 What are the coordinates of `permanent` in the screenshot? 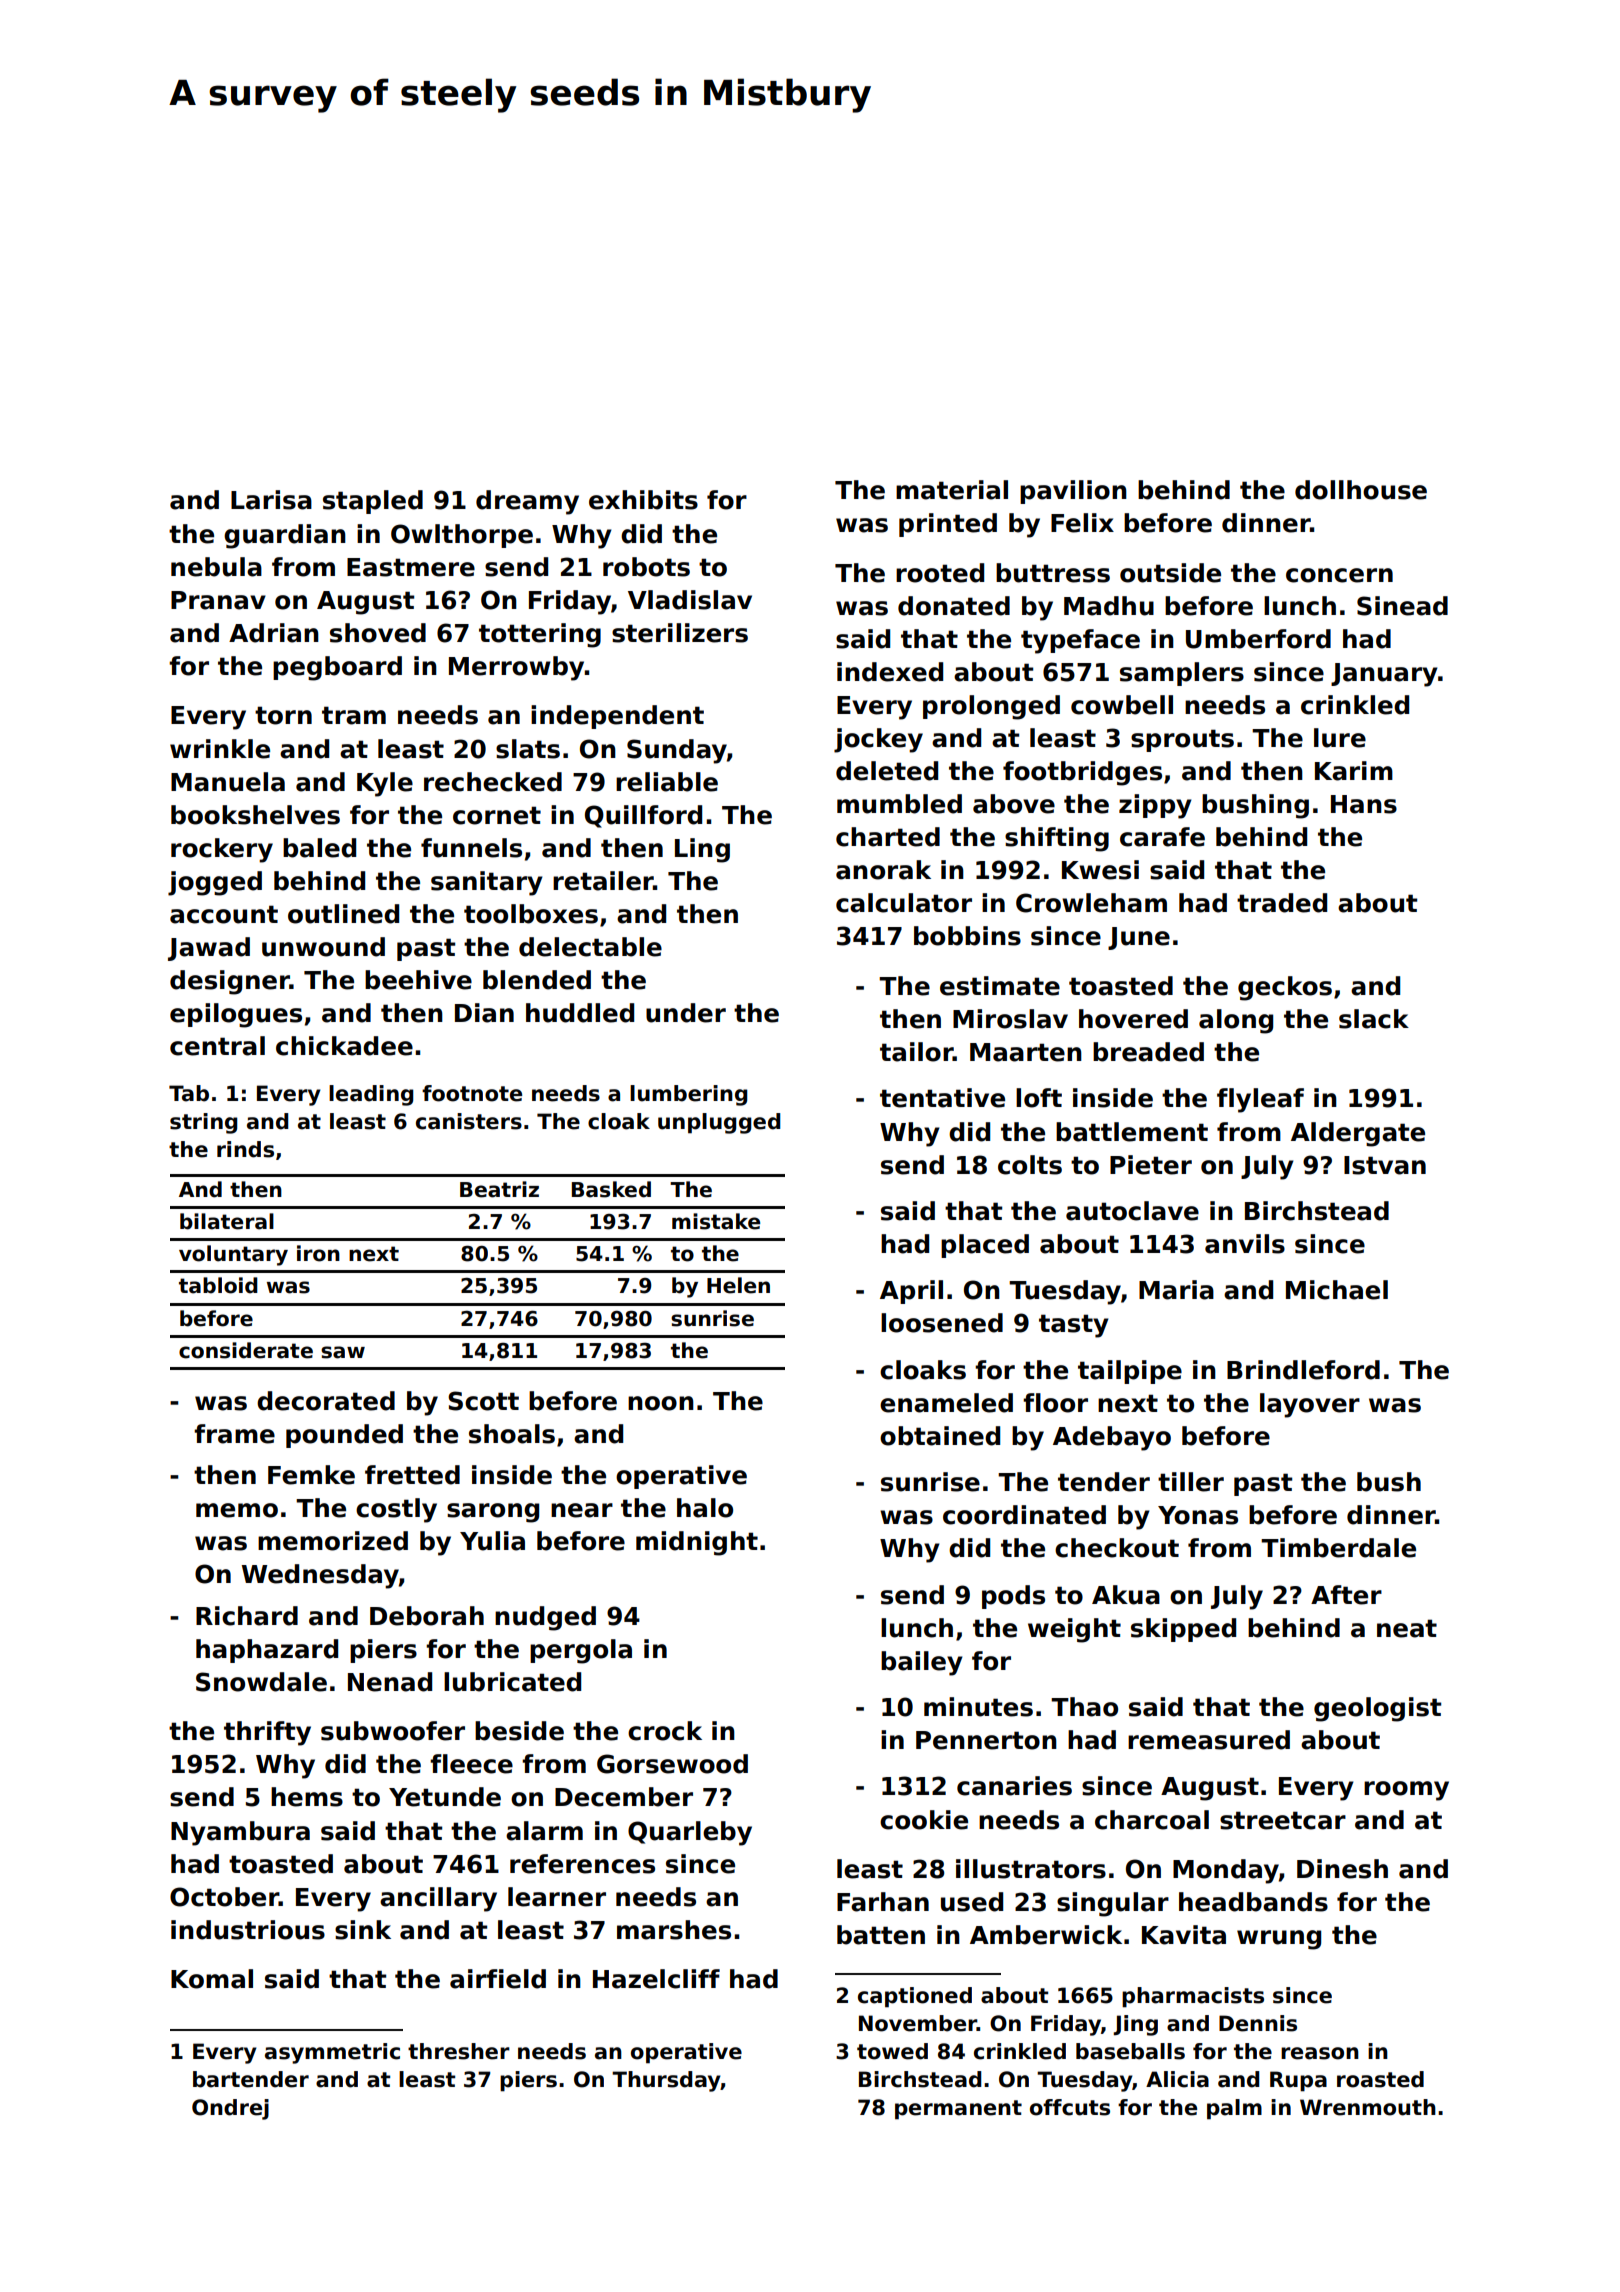 It's located at (958, 2110).
